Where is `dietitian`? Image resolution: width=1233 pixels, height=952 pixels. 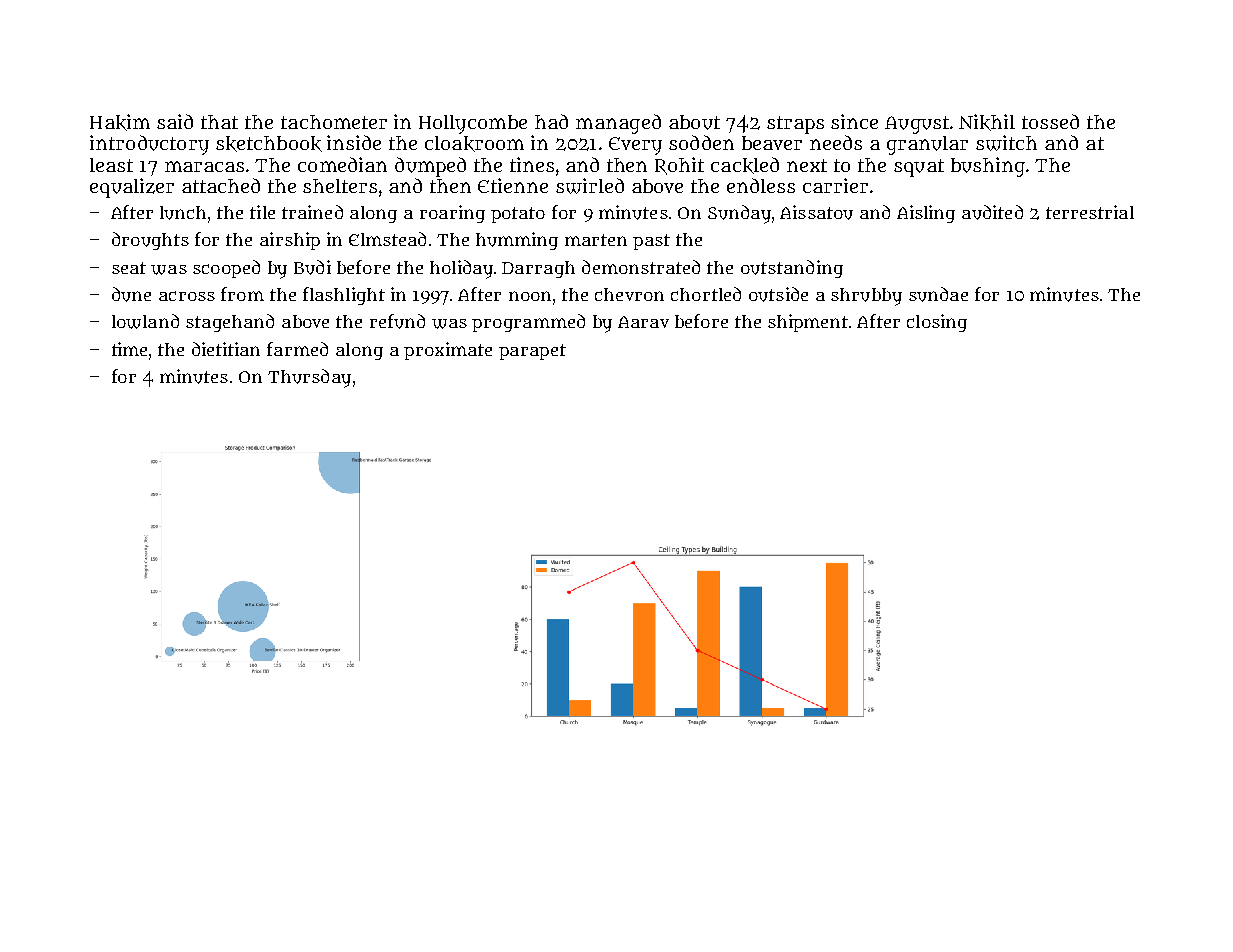
dietitian is located at coordinates (226, 349).
